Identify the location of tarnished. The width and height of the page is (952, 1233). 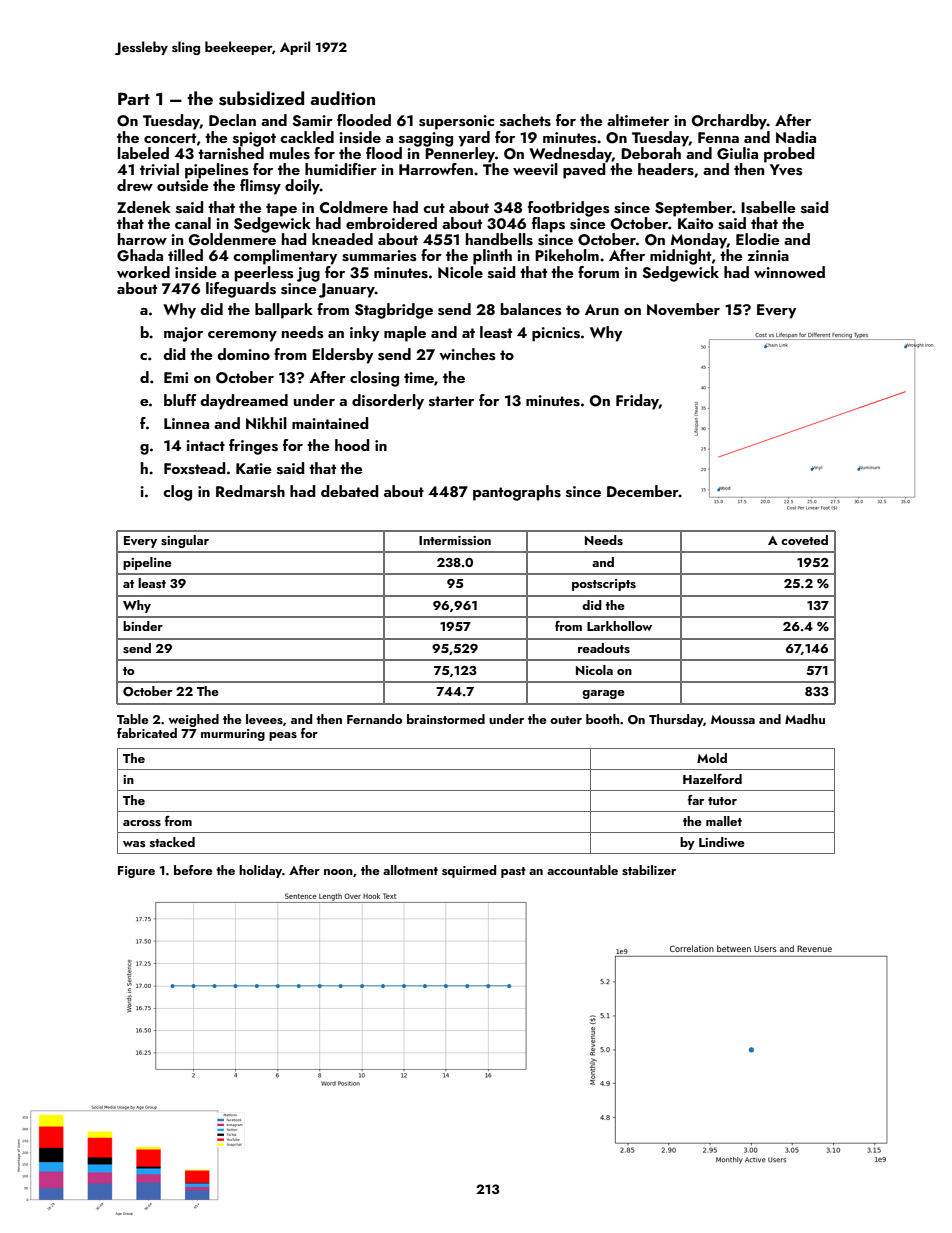
(231, 153).
